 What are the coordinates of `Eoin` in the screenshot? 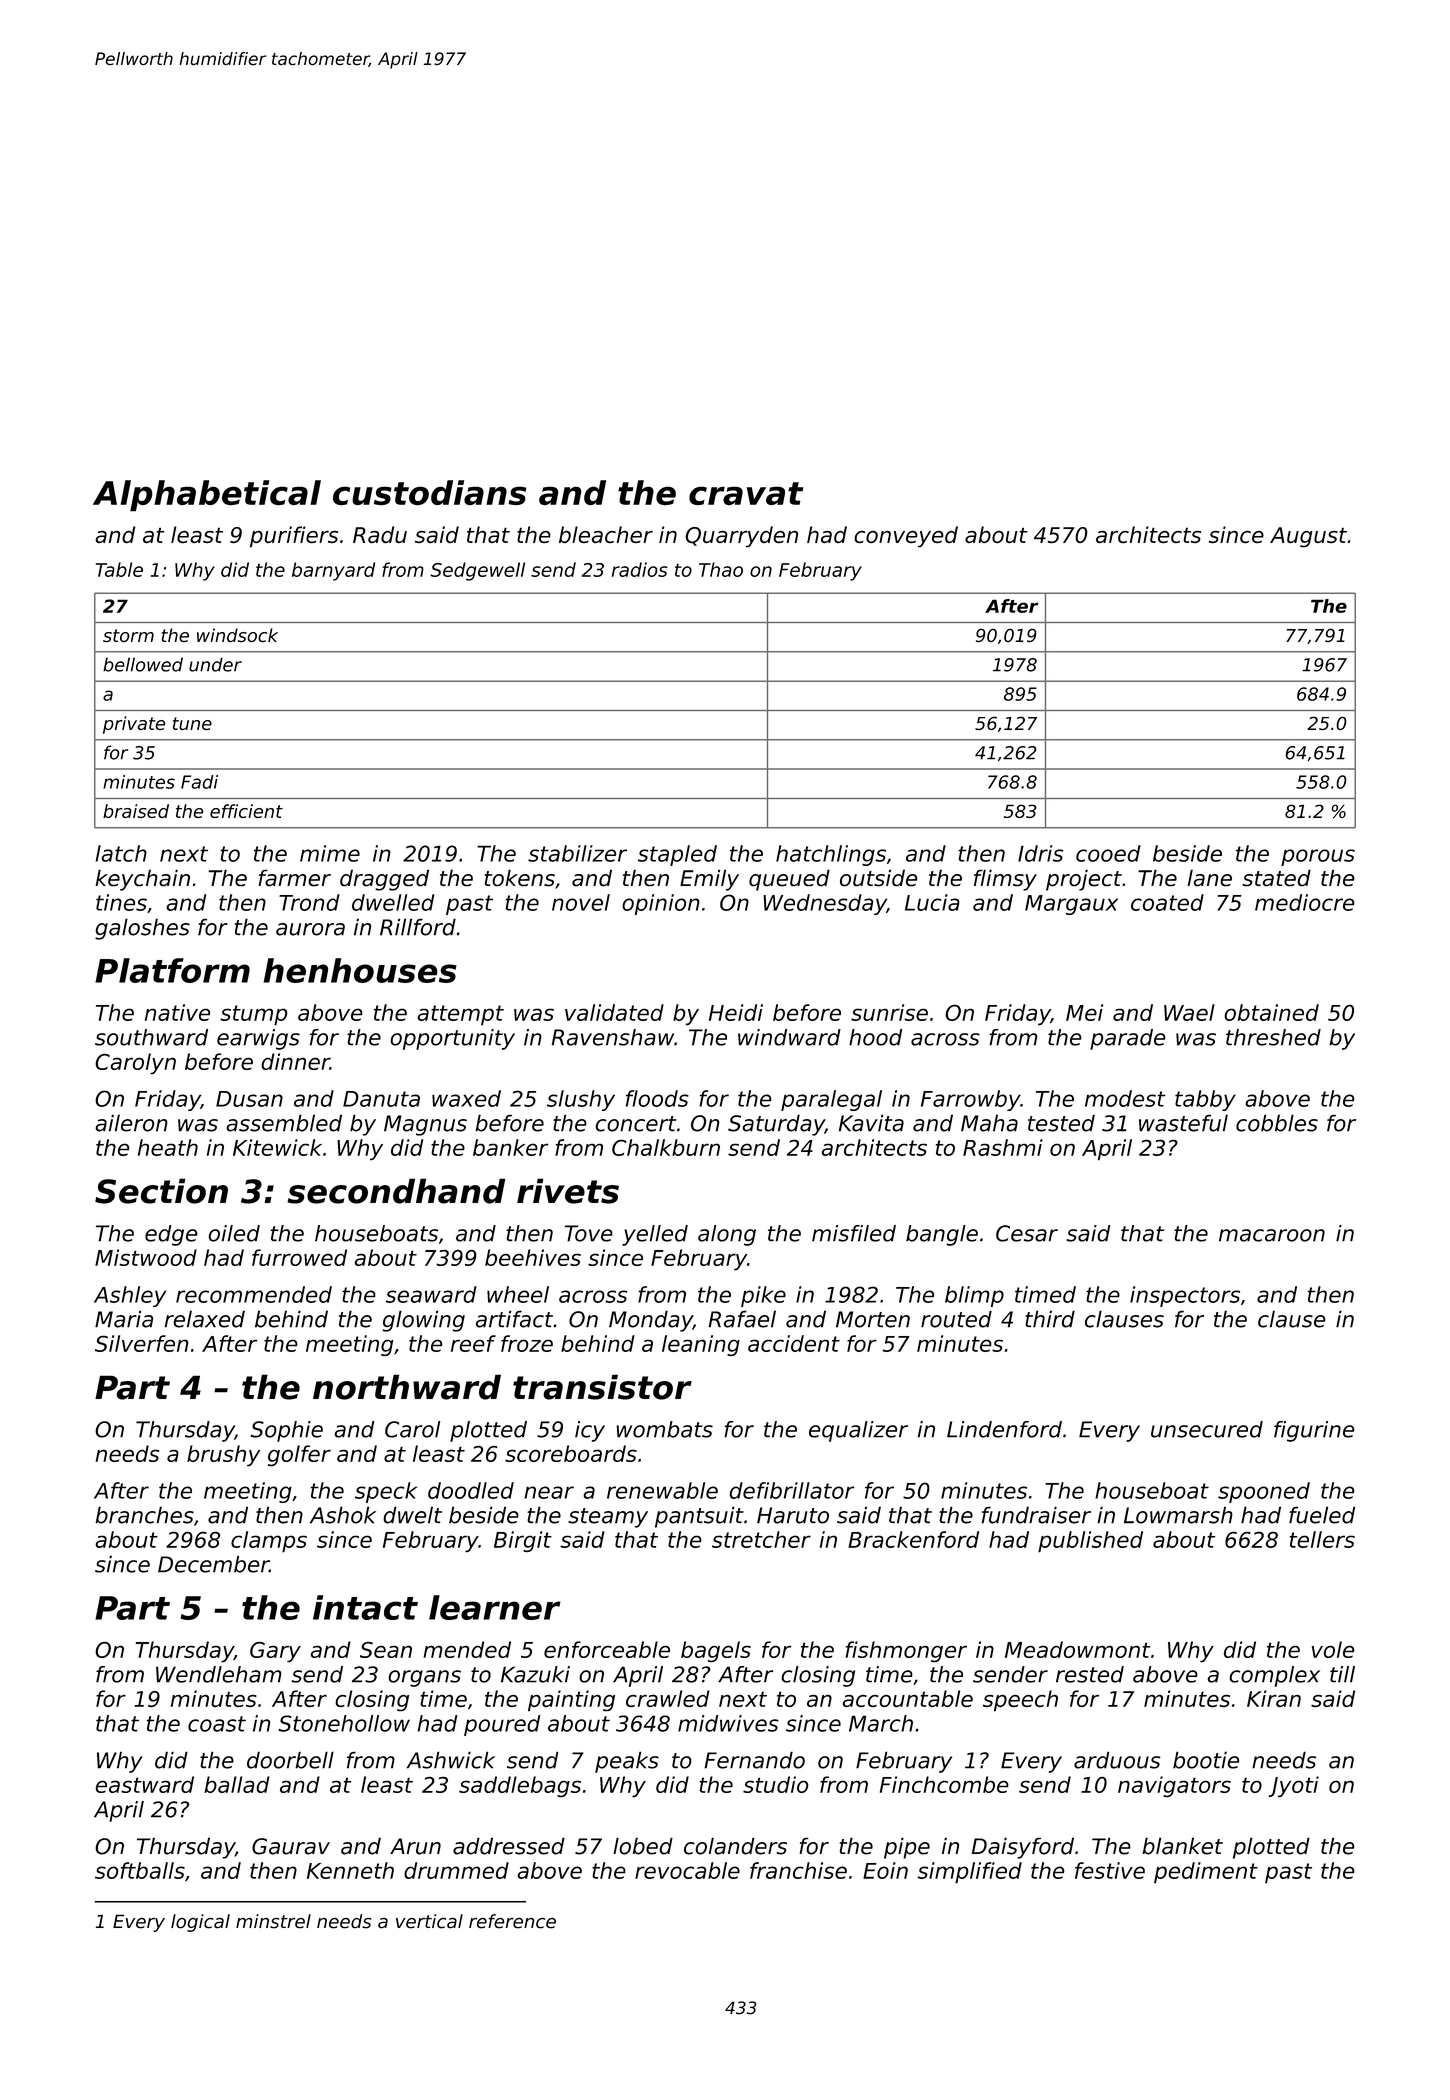 It's located at (885, 1870).
